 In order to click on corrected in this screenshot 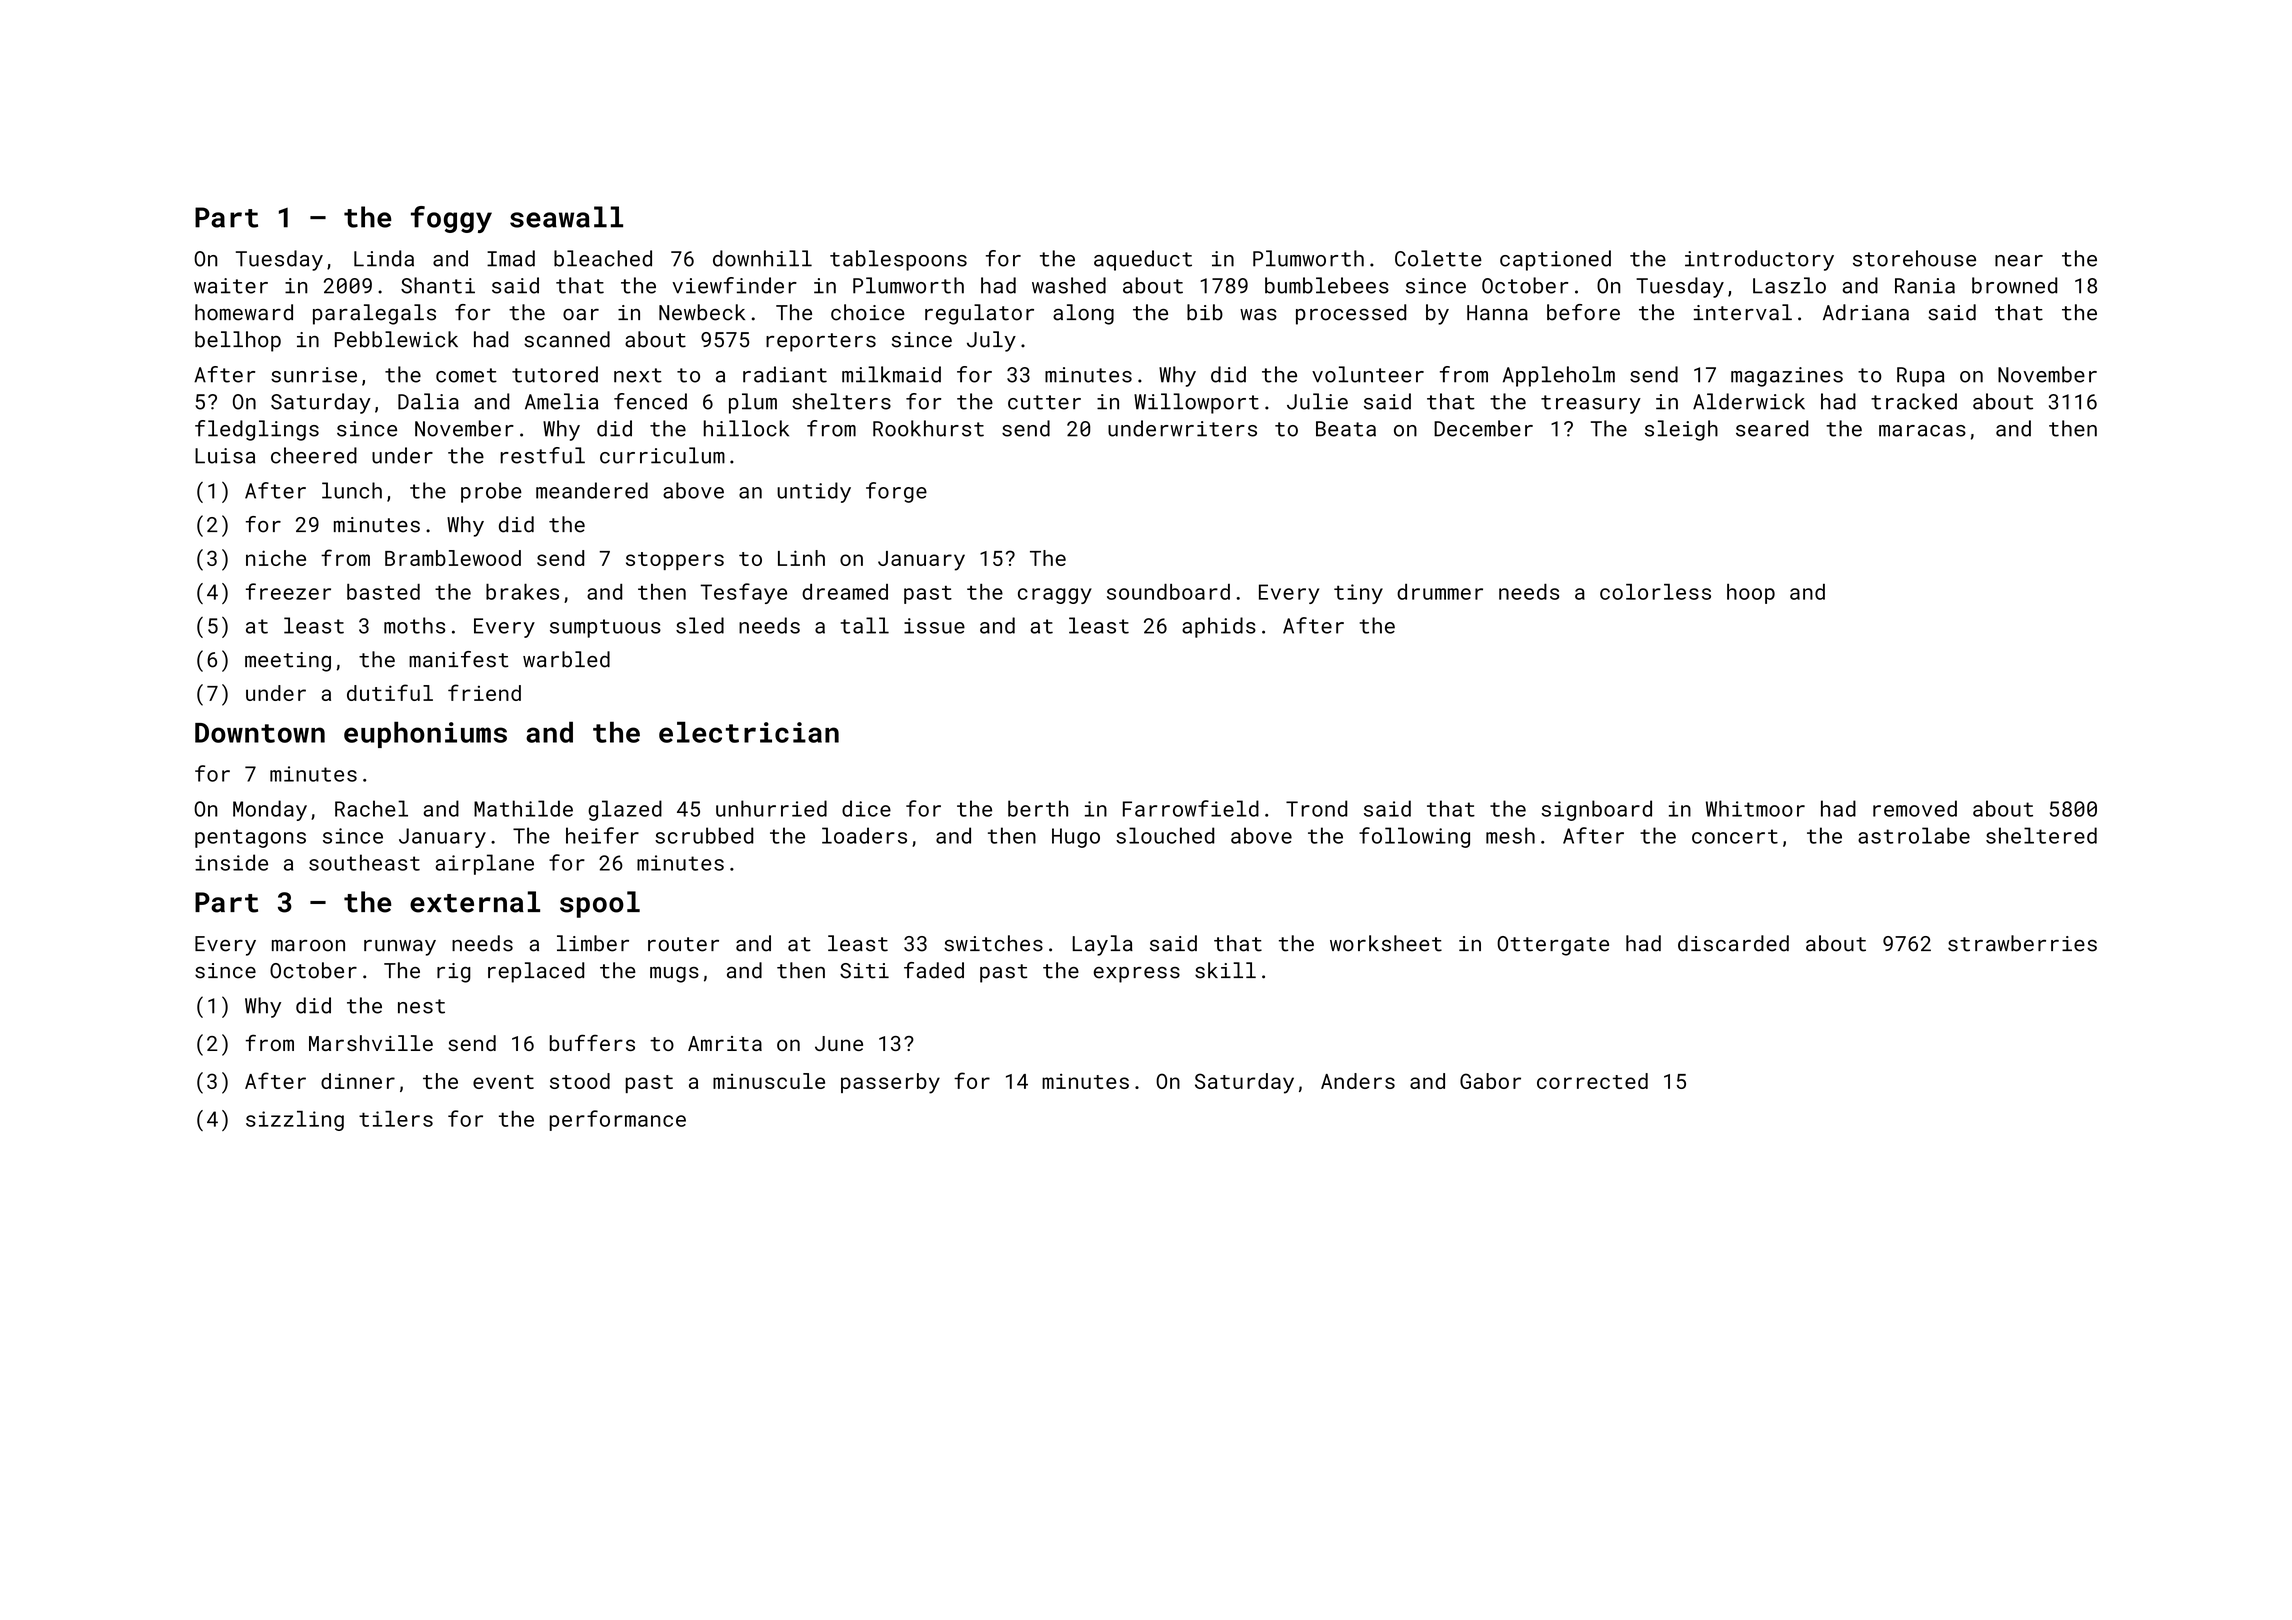, I will do `click(1592, 1081)`.
